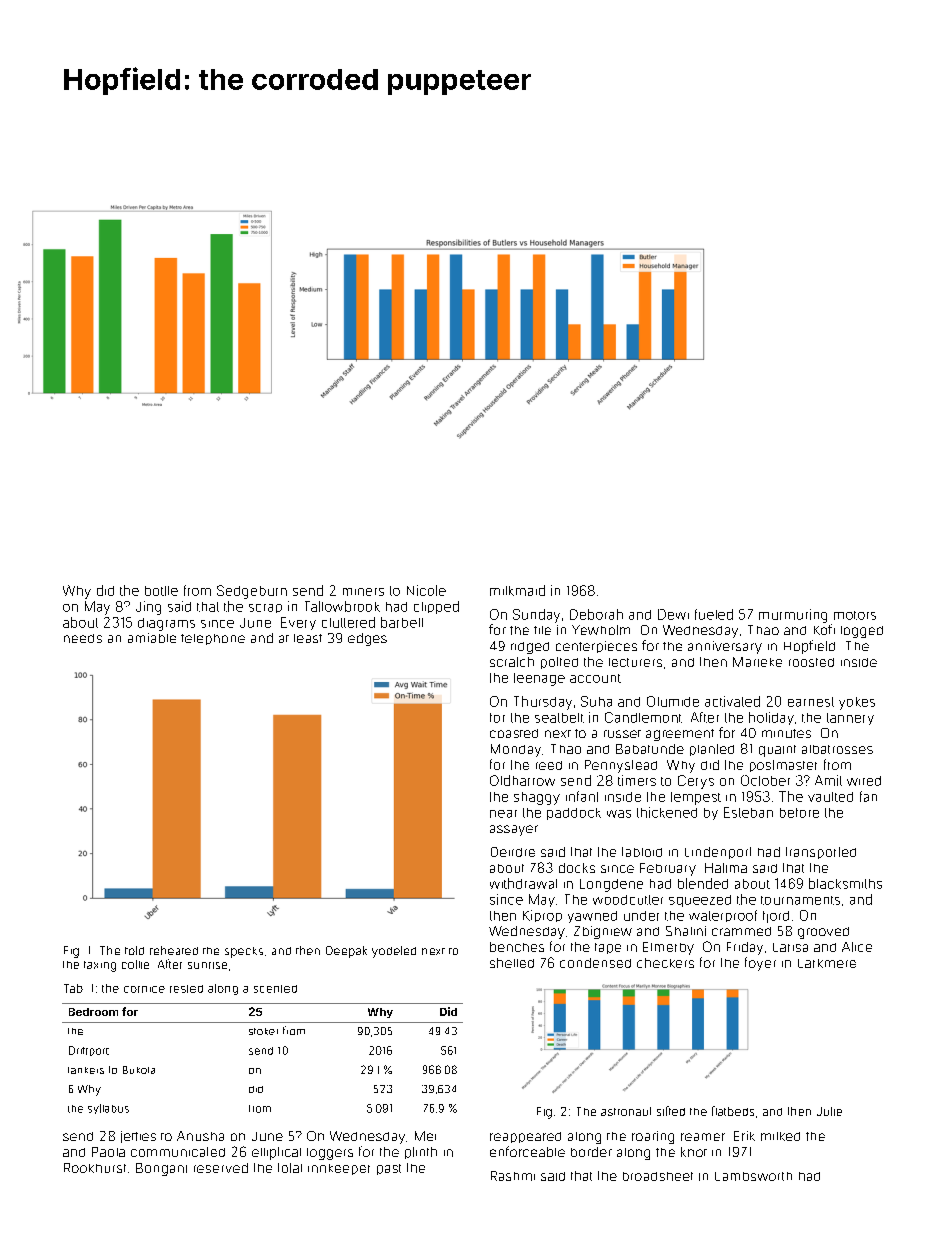  I want to click on motors, so click(855, 615).
